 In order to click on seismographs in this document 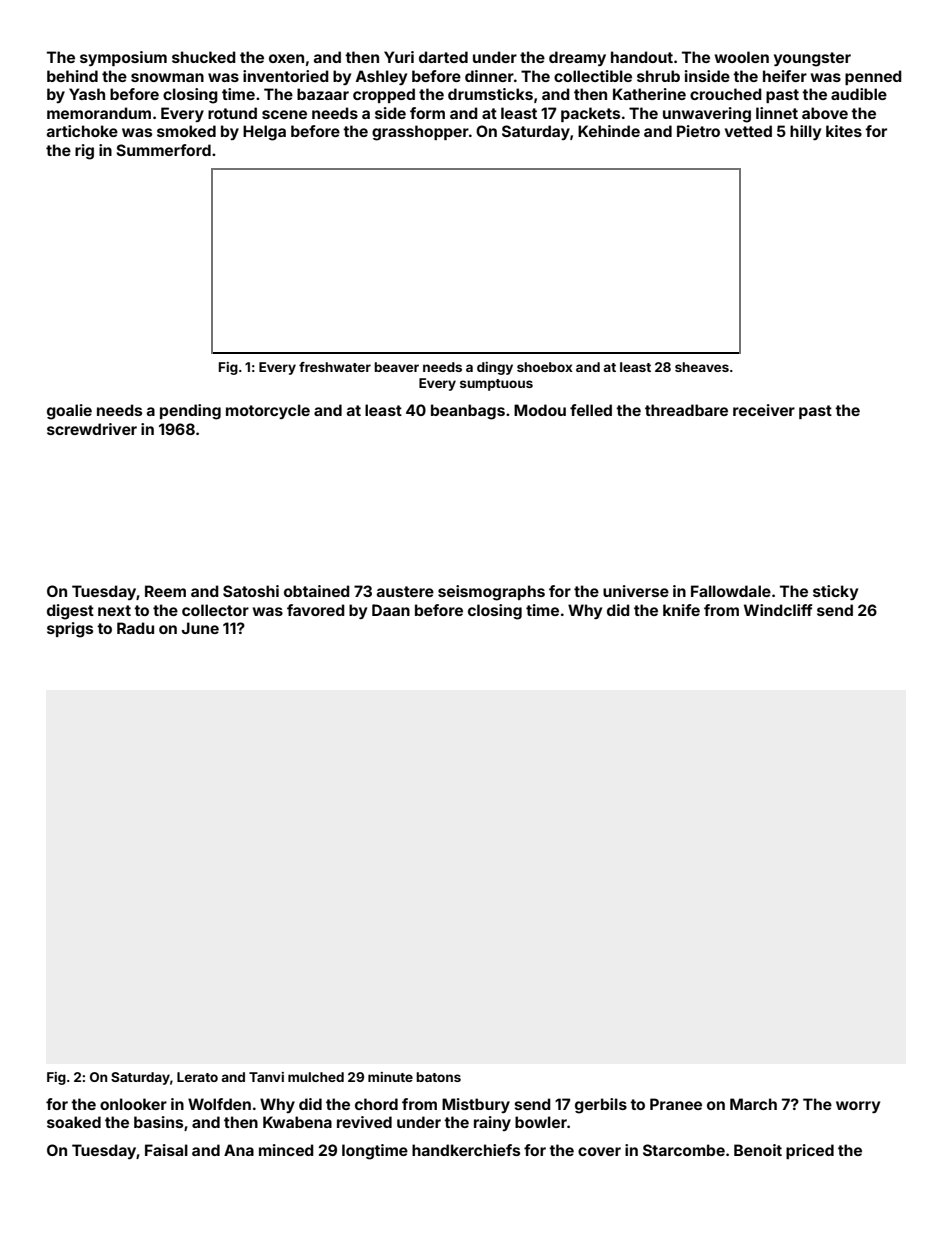, I will do `click(491, 593)`.
